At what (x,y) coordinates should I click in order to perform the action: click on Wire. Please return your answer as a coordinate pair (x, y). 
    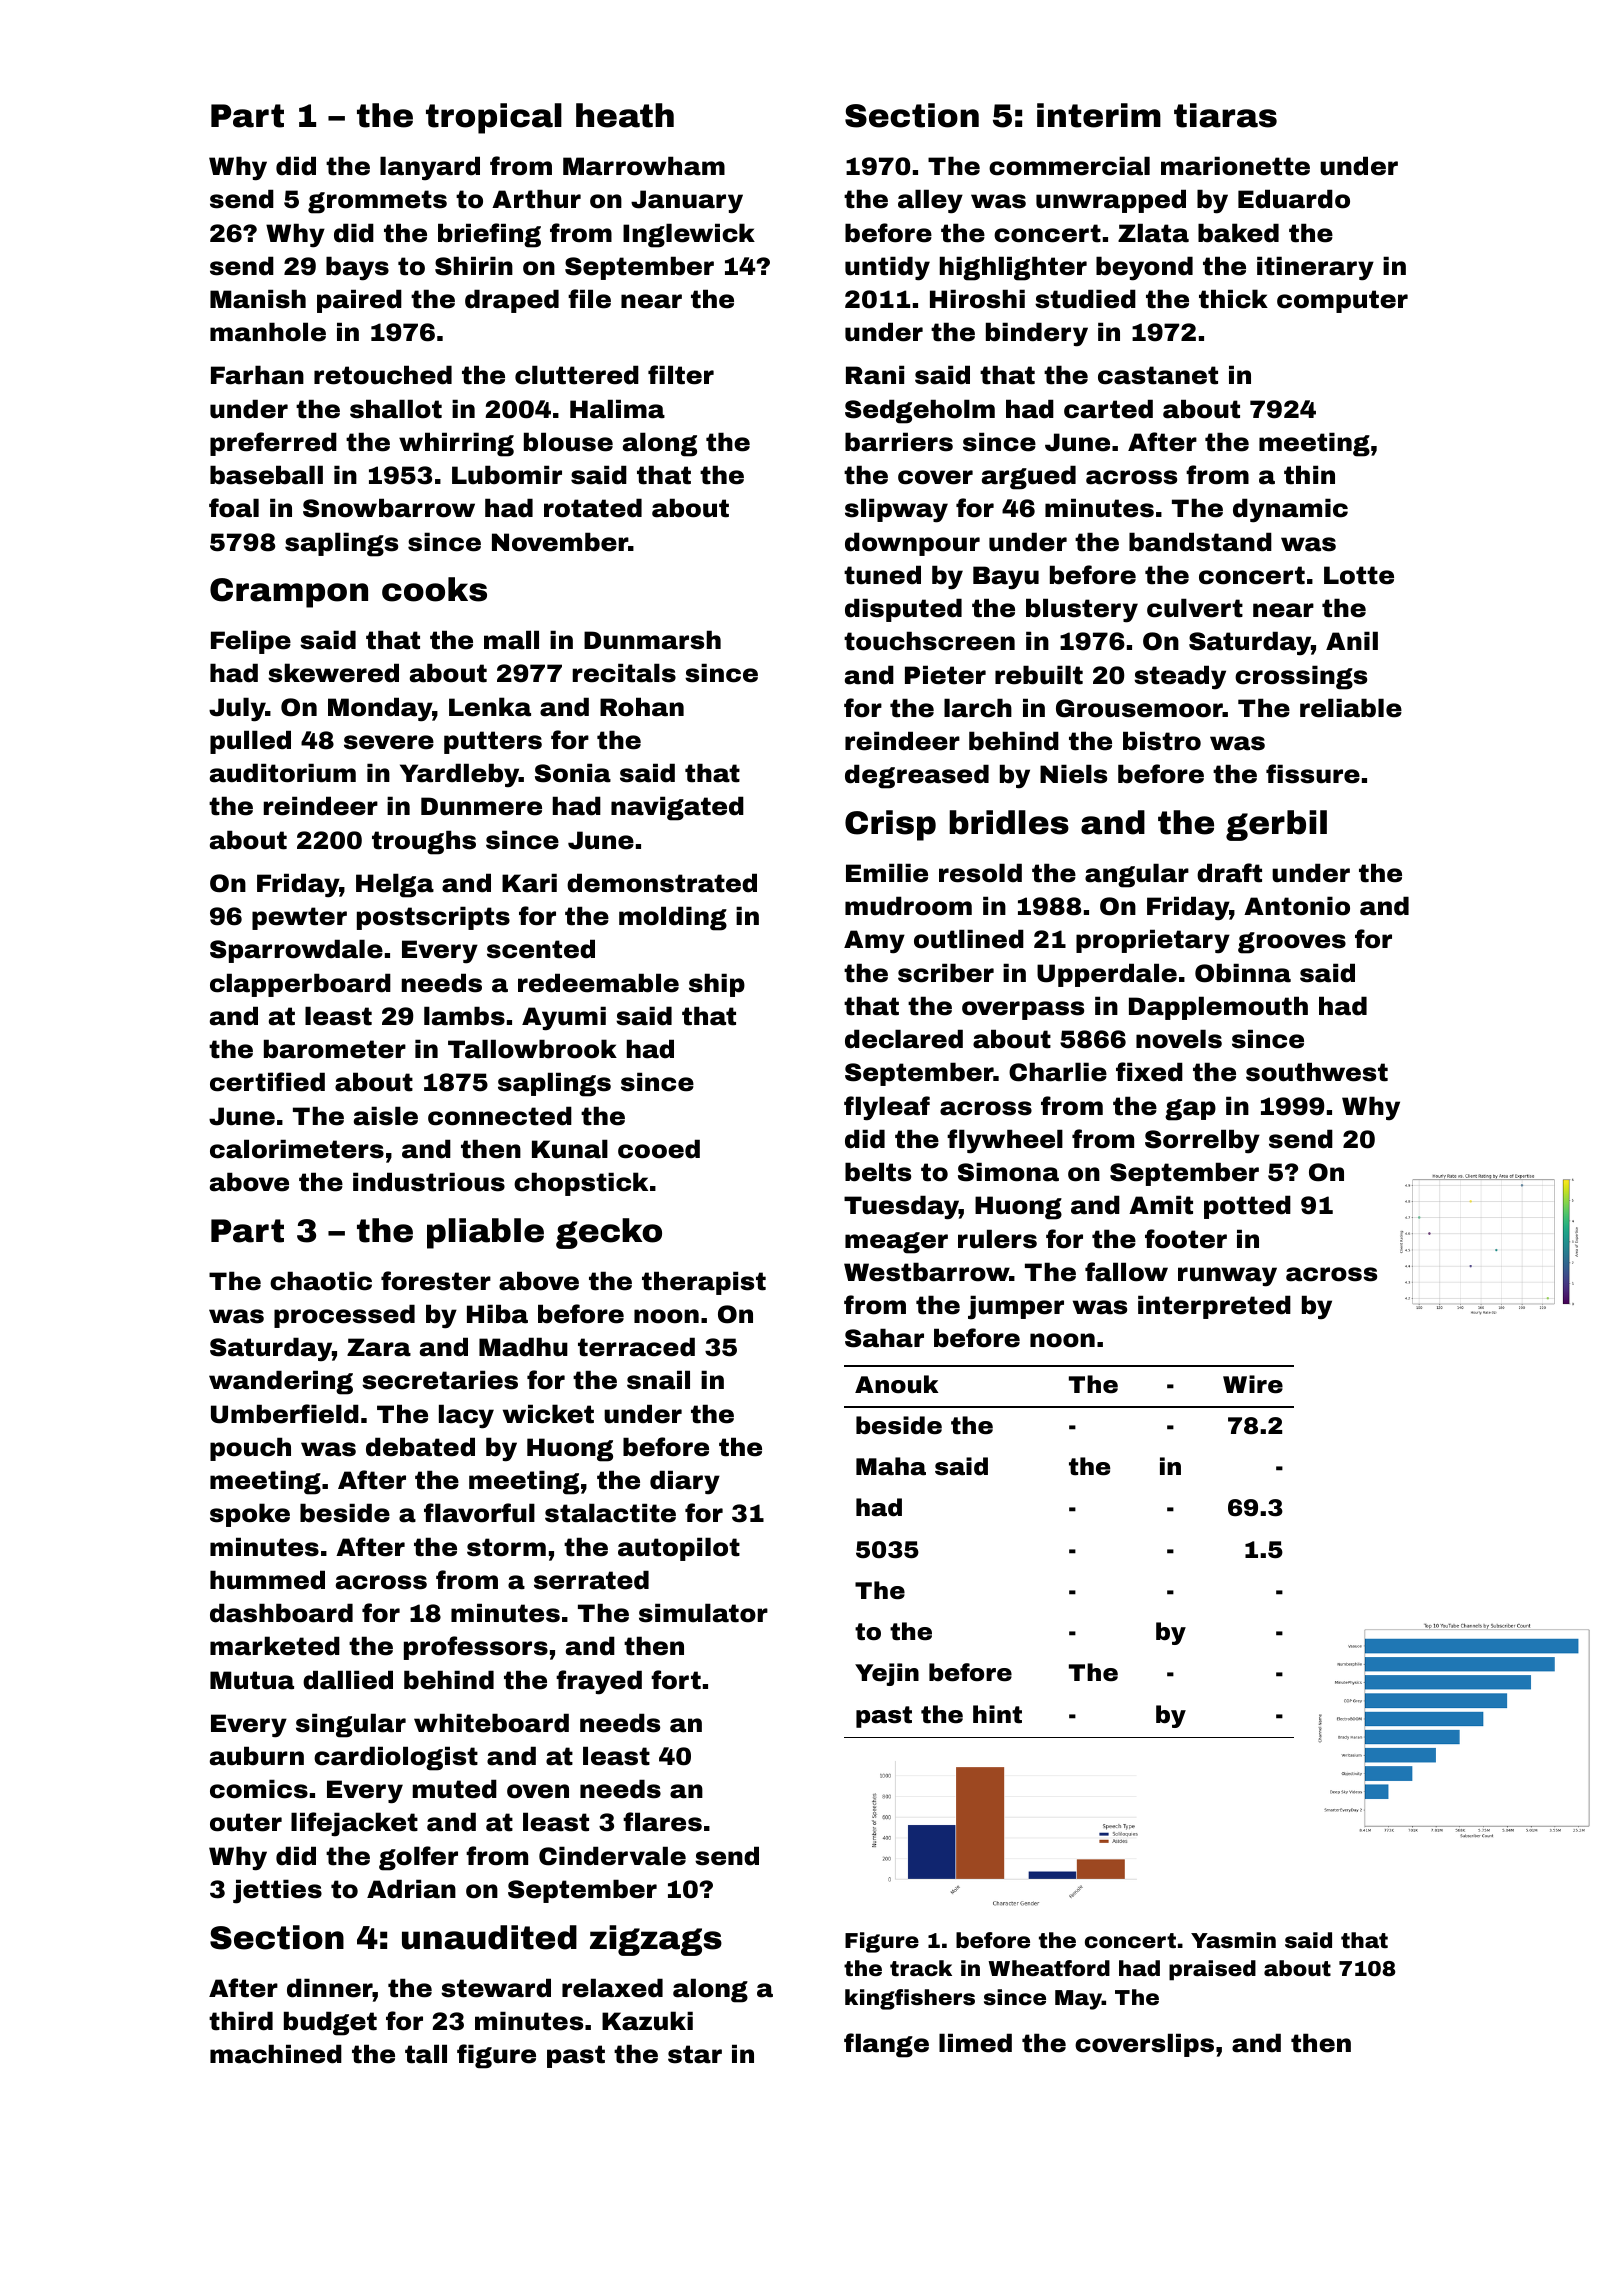
    Looking at the image, I should click on (1253, 1384).
